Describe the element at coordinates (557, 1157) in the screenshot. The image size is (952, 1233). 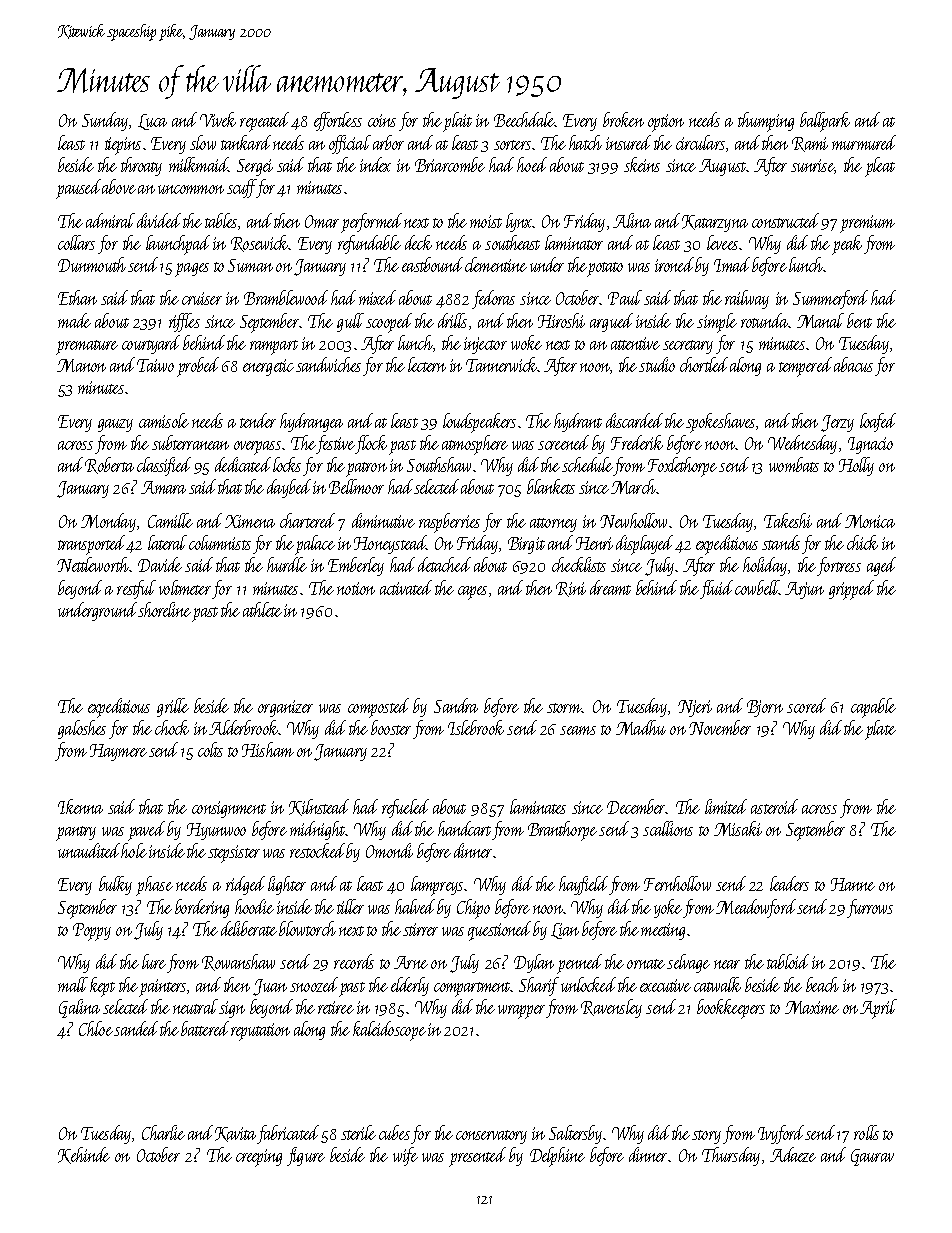
I see `Delphine` at that location.
